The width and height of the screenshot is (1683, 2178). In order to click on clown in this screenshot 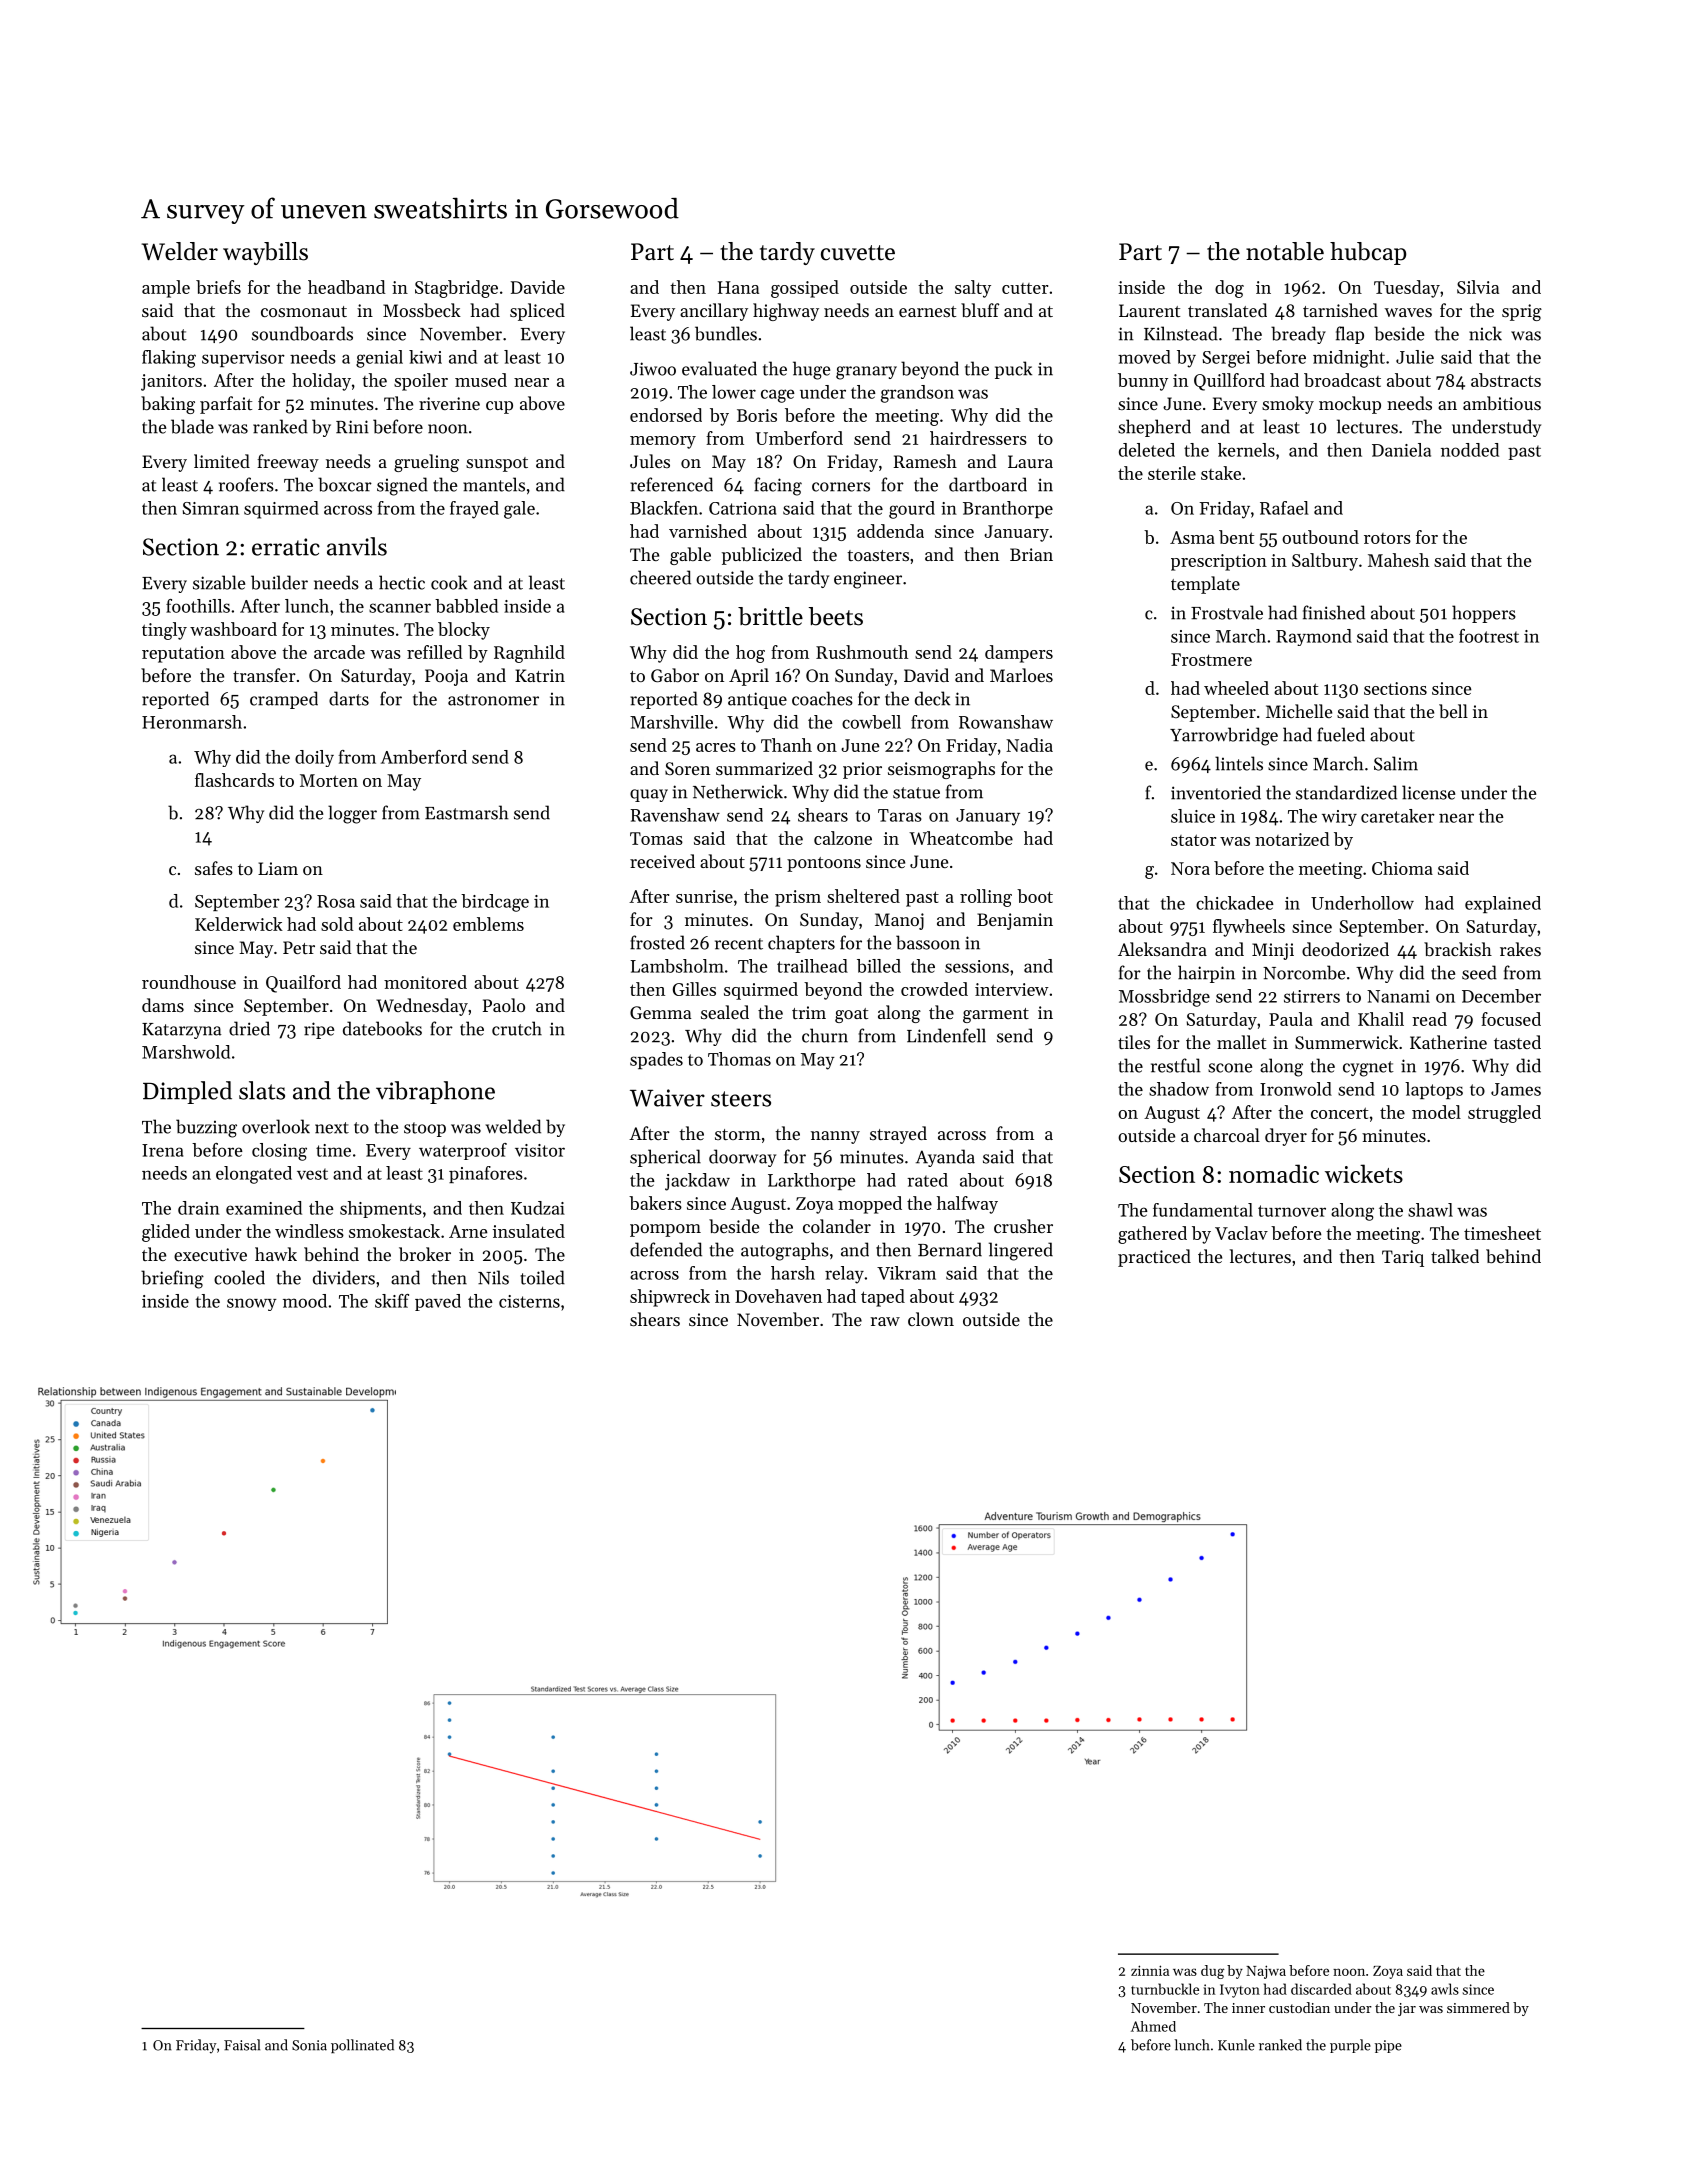, I will do `click(931, 1319)`.
